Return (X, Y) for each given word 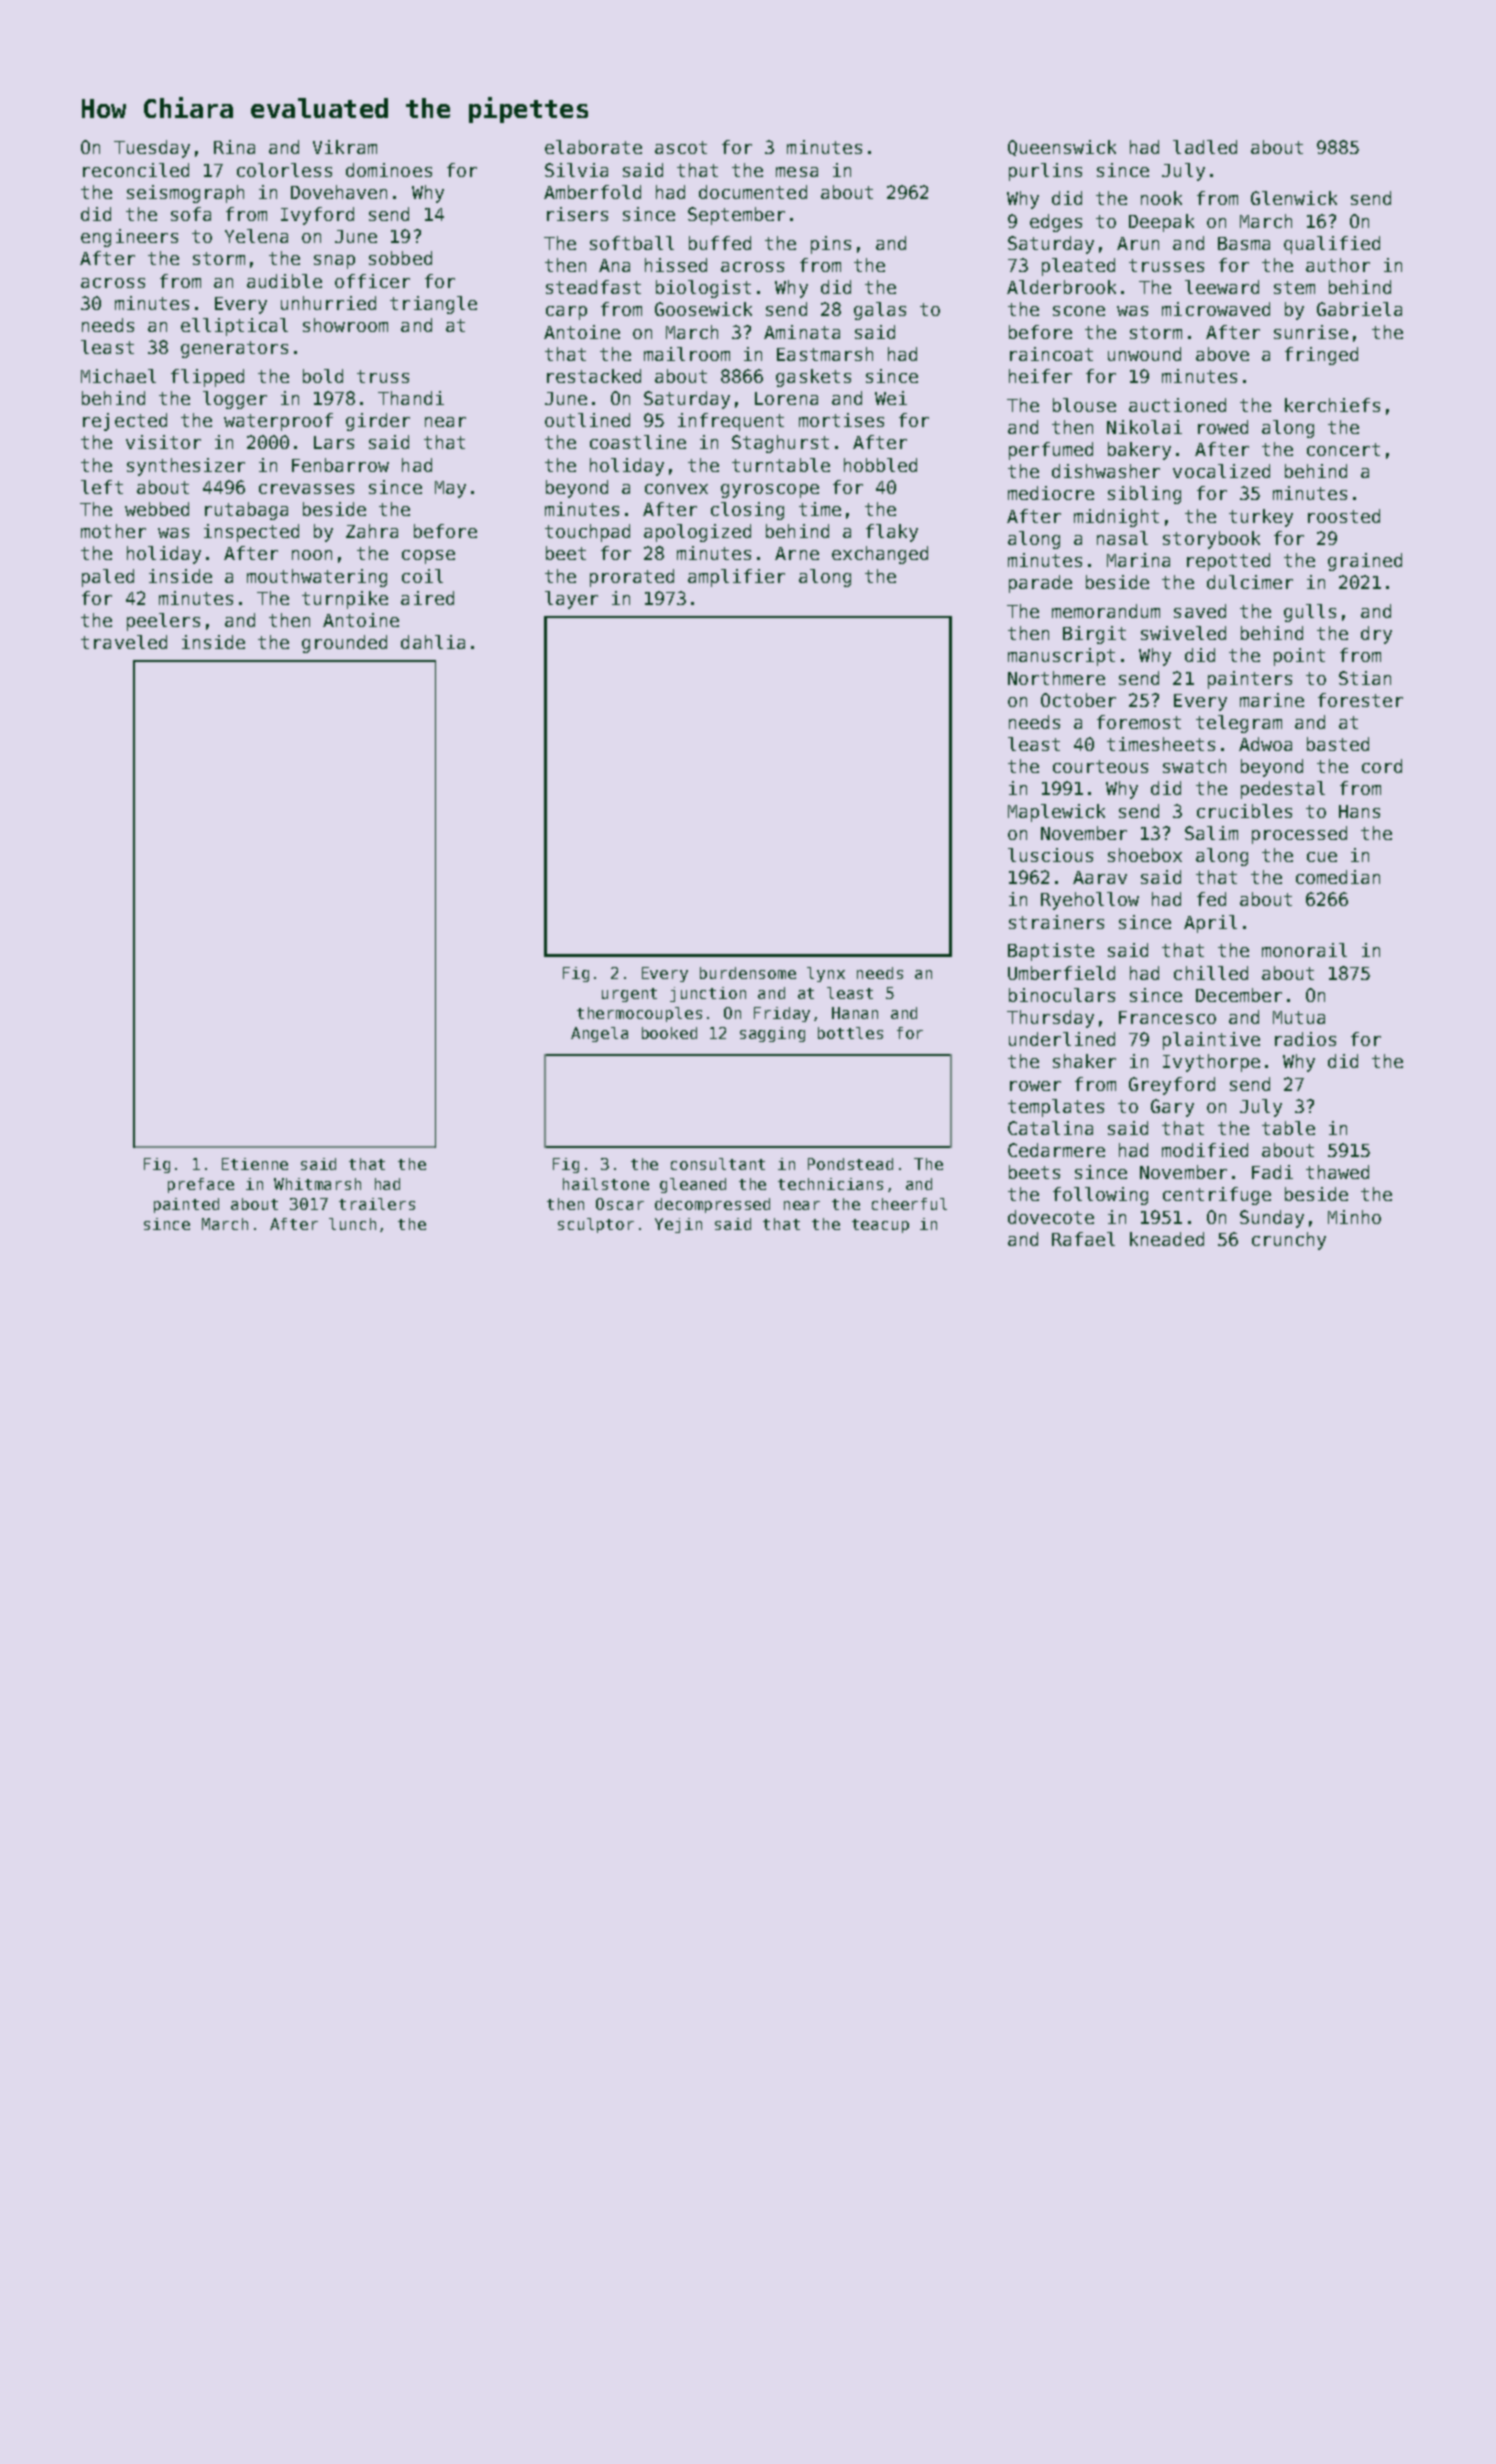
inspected (251, 533)
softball (632, 243)
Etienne (255, 1164)
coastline (638, 442)
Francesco (1167, 1017)
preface (201, 1185)
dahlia (433, 642)
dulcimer (1250, 582)
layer (571, 600)
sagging (772, 1034)
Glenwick (1294, 198)
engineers (129, 238)
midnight (1116, 518)
